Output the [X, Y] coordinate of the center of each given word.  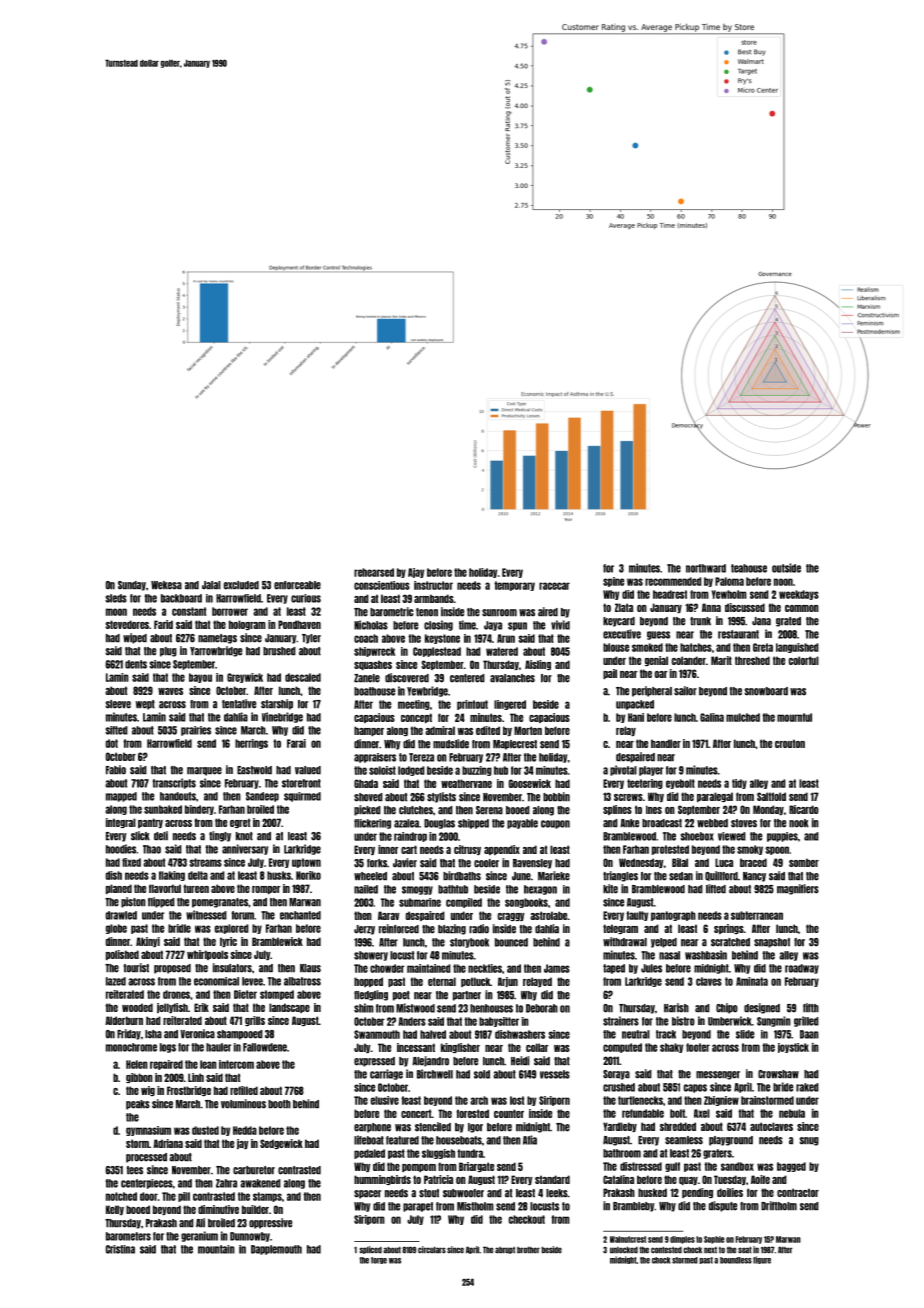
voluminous [243, 1104]
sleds [116, 598]
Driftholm [779, 1206]
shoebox [697, 836]
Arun [506, 638]
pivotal [623, 770]
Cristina [120, 1249]
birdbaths [462, 876]
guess [658, 635]
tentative [239, 704]
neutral [636, 1034]
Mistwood [415, 1008]
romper [266, 890]
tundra [470, 1153]
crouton [790, 743]
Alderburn [124, 1020]
